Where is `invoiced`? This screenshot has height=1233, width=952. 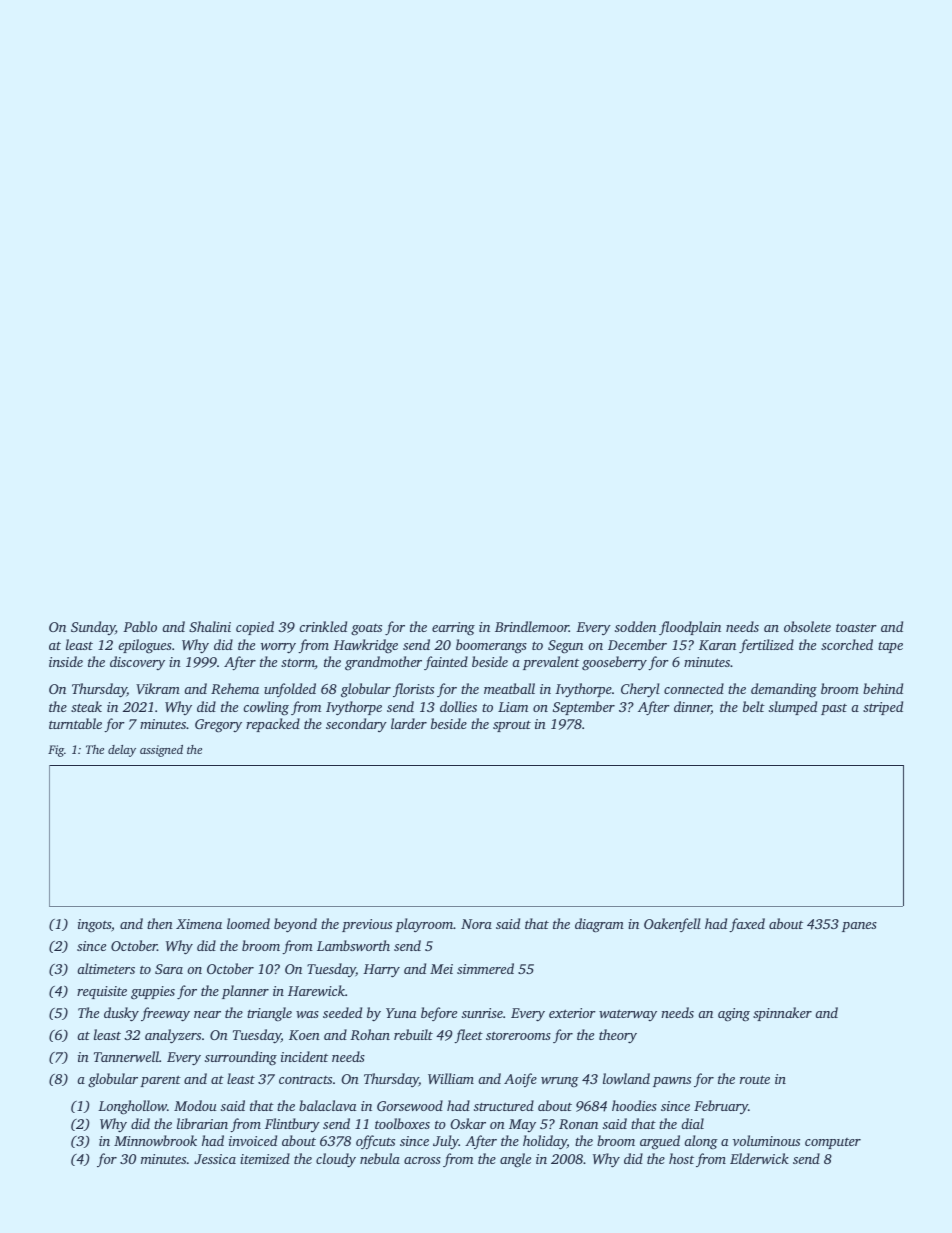 invoiced is located at coordinates (253, 1140).
